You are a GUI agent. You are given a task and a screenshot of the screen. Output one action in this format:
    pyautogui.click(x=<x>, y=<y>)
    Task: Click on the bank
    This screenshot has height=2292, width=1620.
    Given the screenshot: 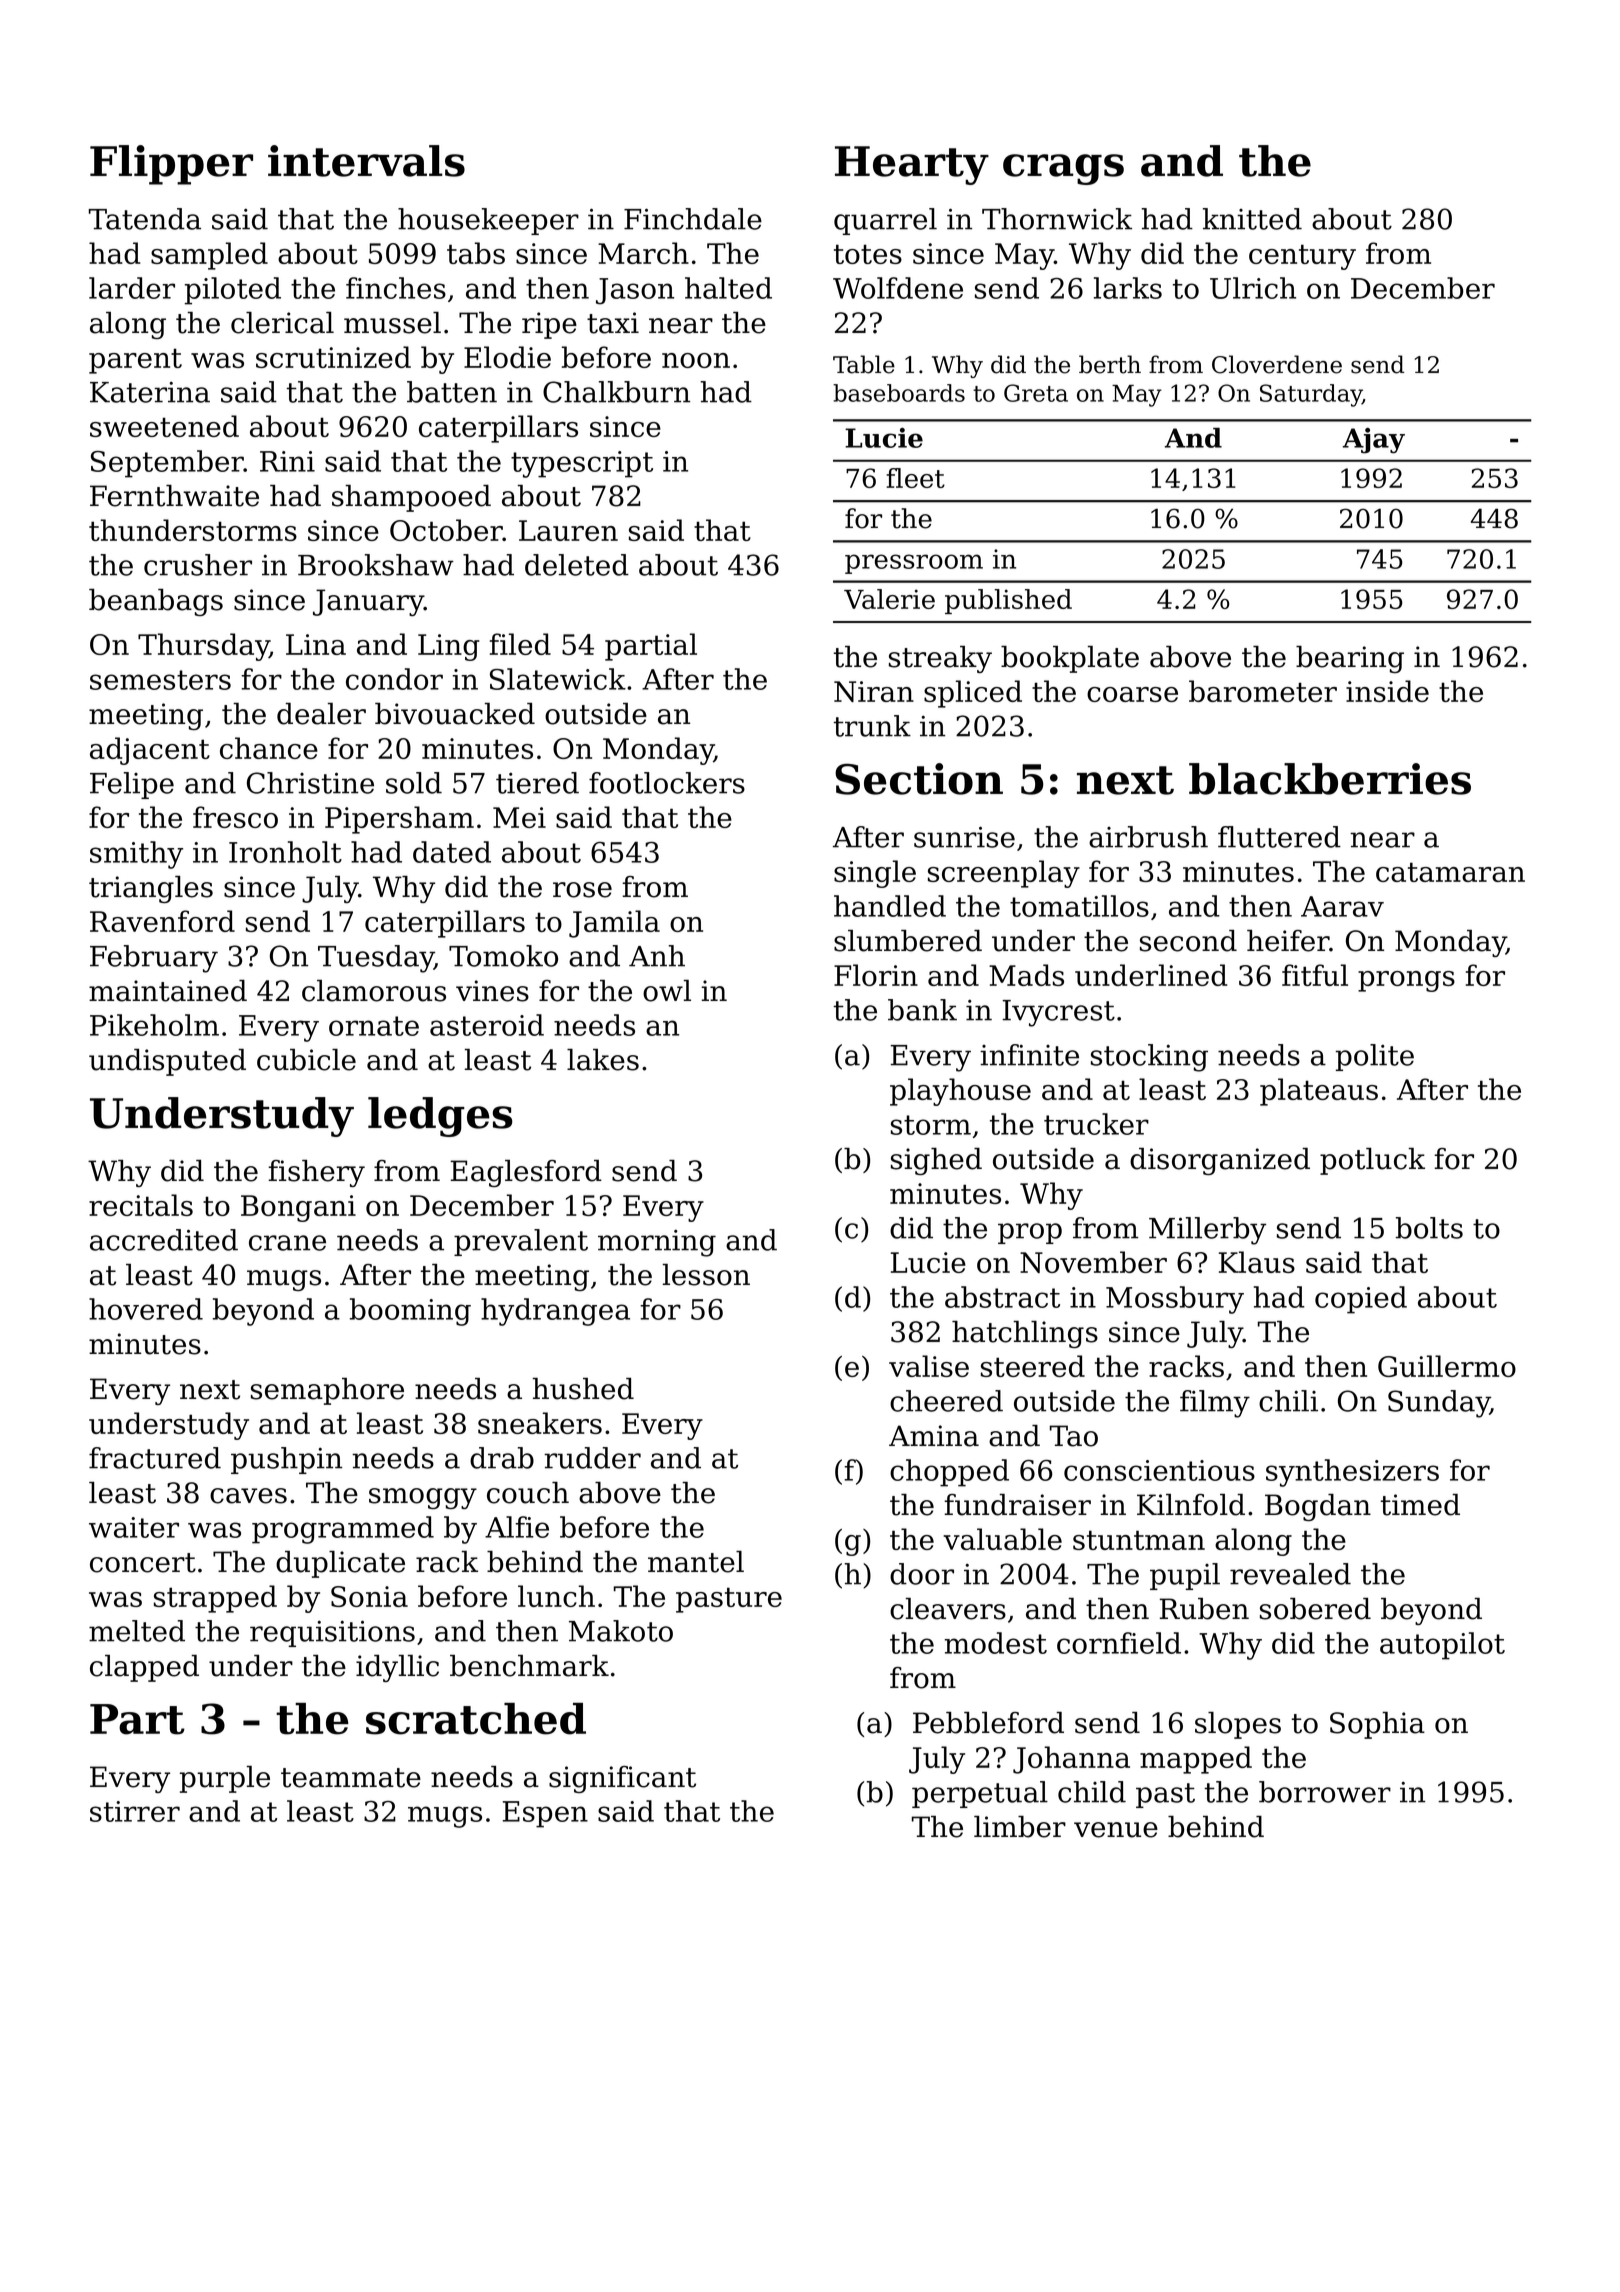 What is the action you would take?
    pyautogui.click(x=922, y=1010)
